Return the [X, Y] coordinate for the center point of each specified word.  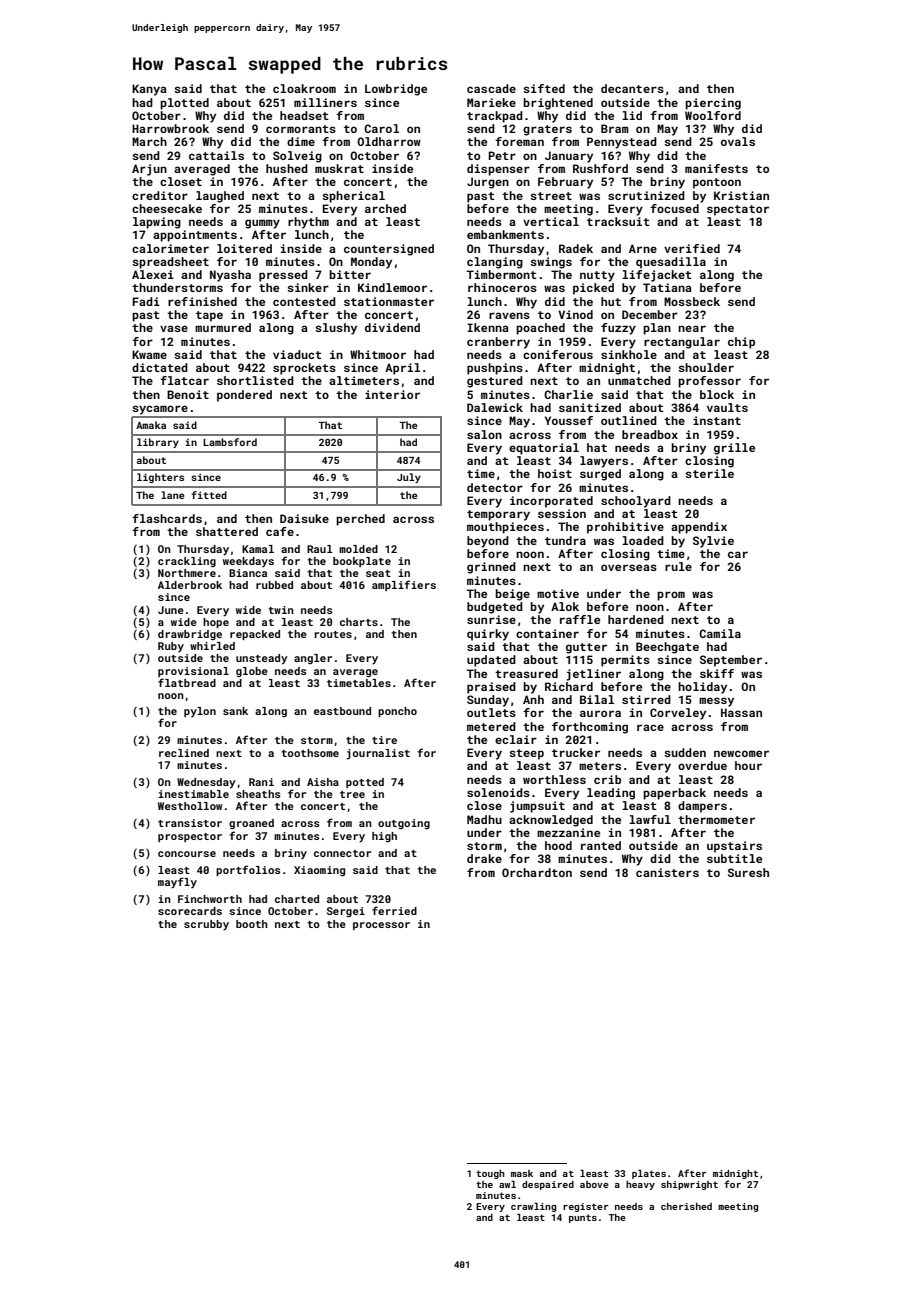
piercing [713, 104]
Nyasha [230, 276]
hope [216, 623]
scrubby [206, 925]
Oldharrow [389, 141]
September [731, 661]
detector [495, 487]
